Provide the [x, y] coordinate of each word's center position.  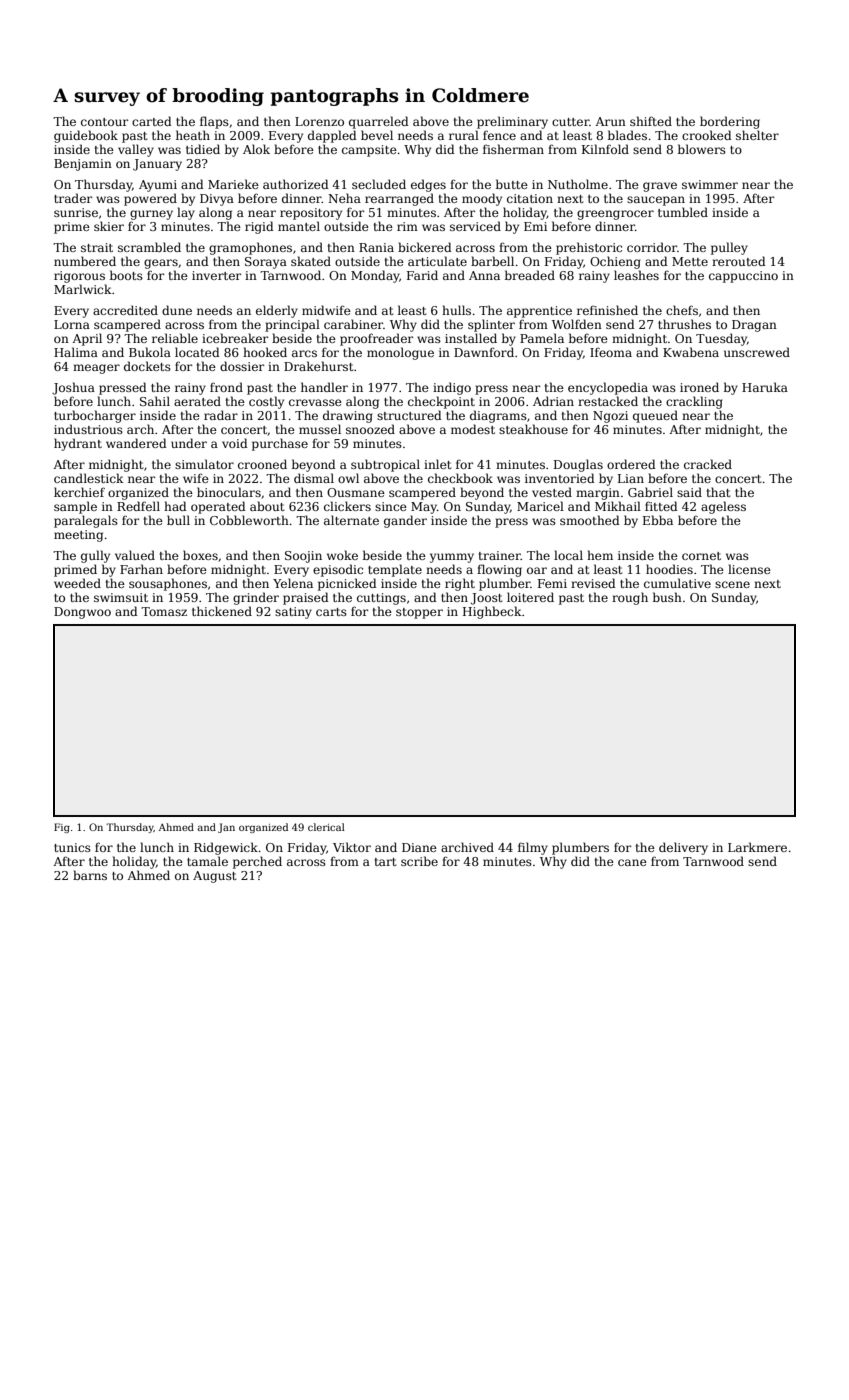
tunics [72, 847]
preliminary [512, 122]
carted [152, 121]
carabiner [353, 324]
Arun [610, 121]
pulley [729, 248]
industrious [88, 429]
